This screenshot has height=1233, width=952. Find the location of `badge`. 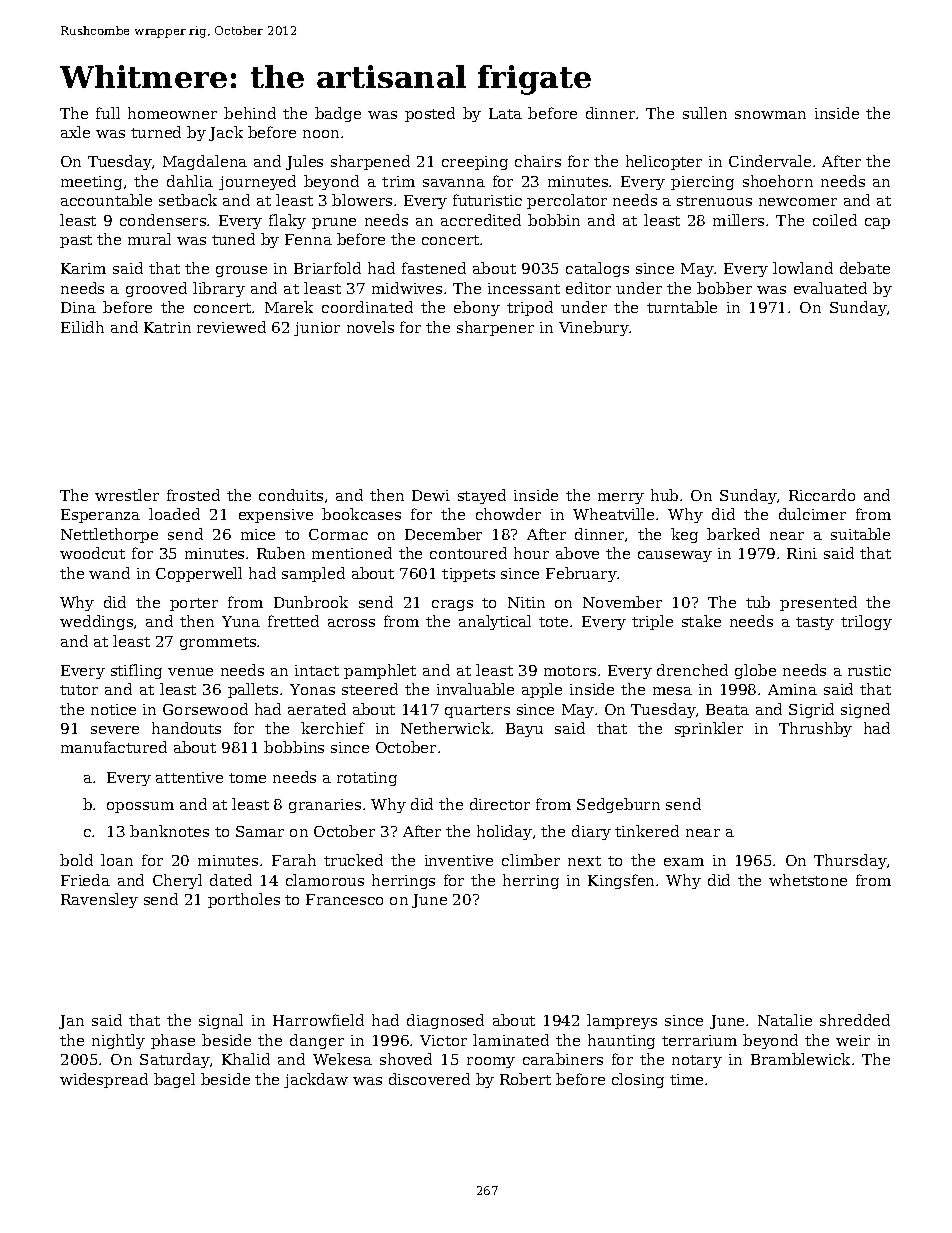

badge is located at coordinates (338, 114).
